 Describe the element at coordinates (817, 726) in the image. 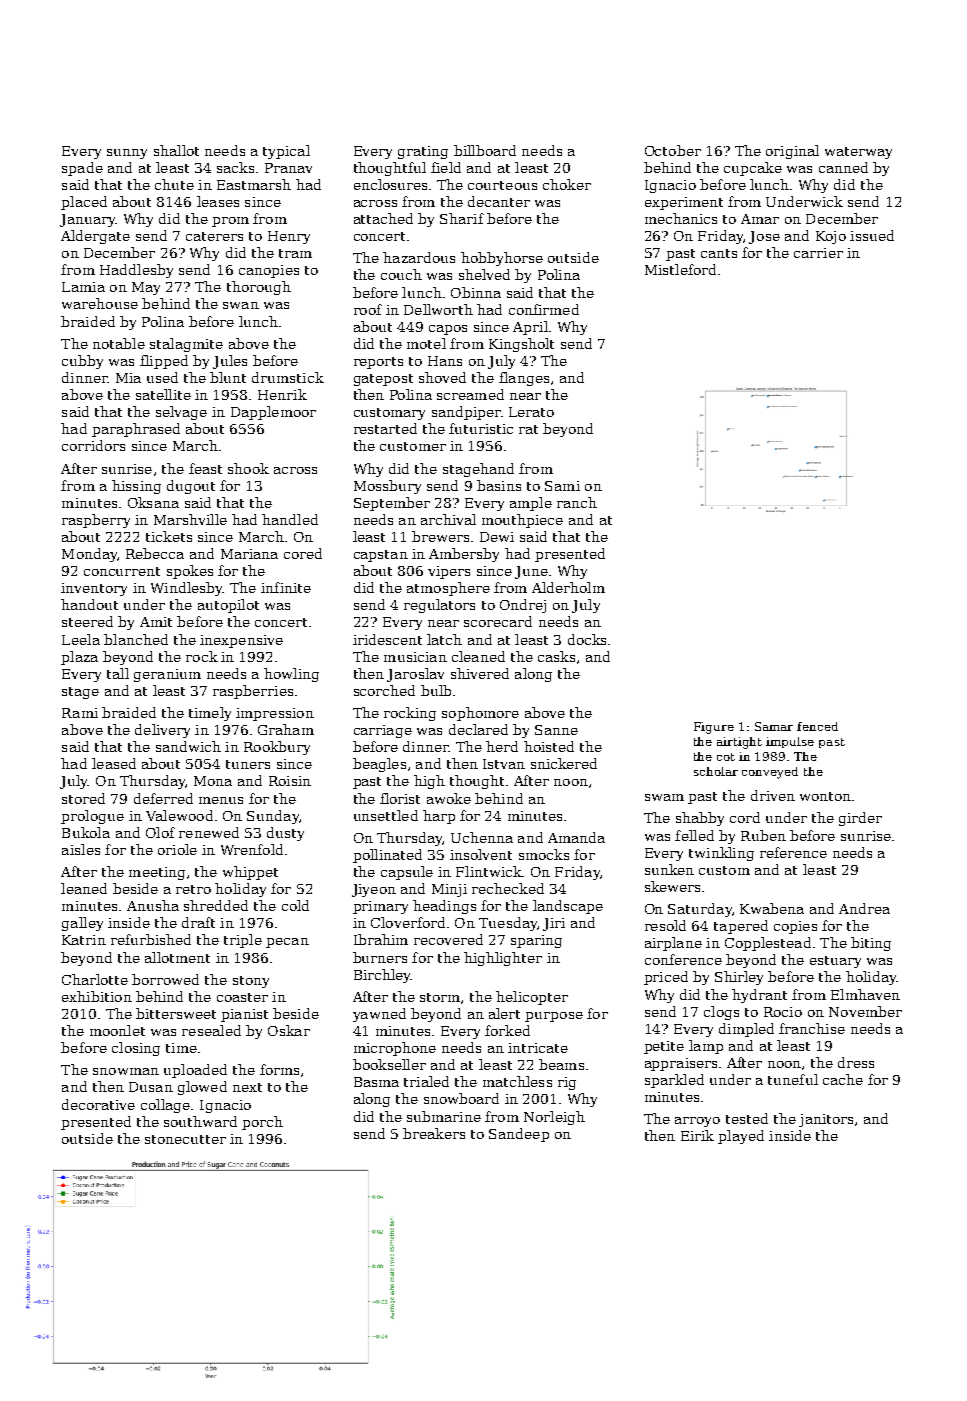

I see `fenced` at that location.
